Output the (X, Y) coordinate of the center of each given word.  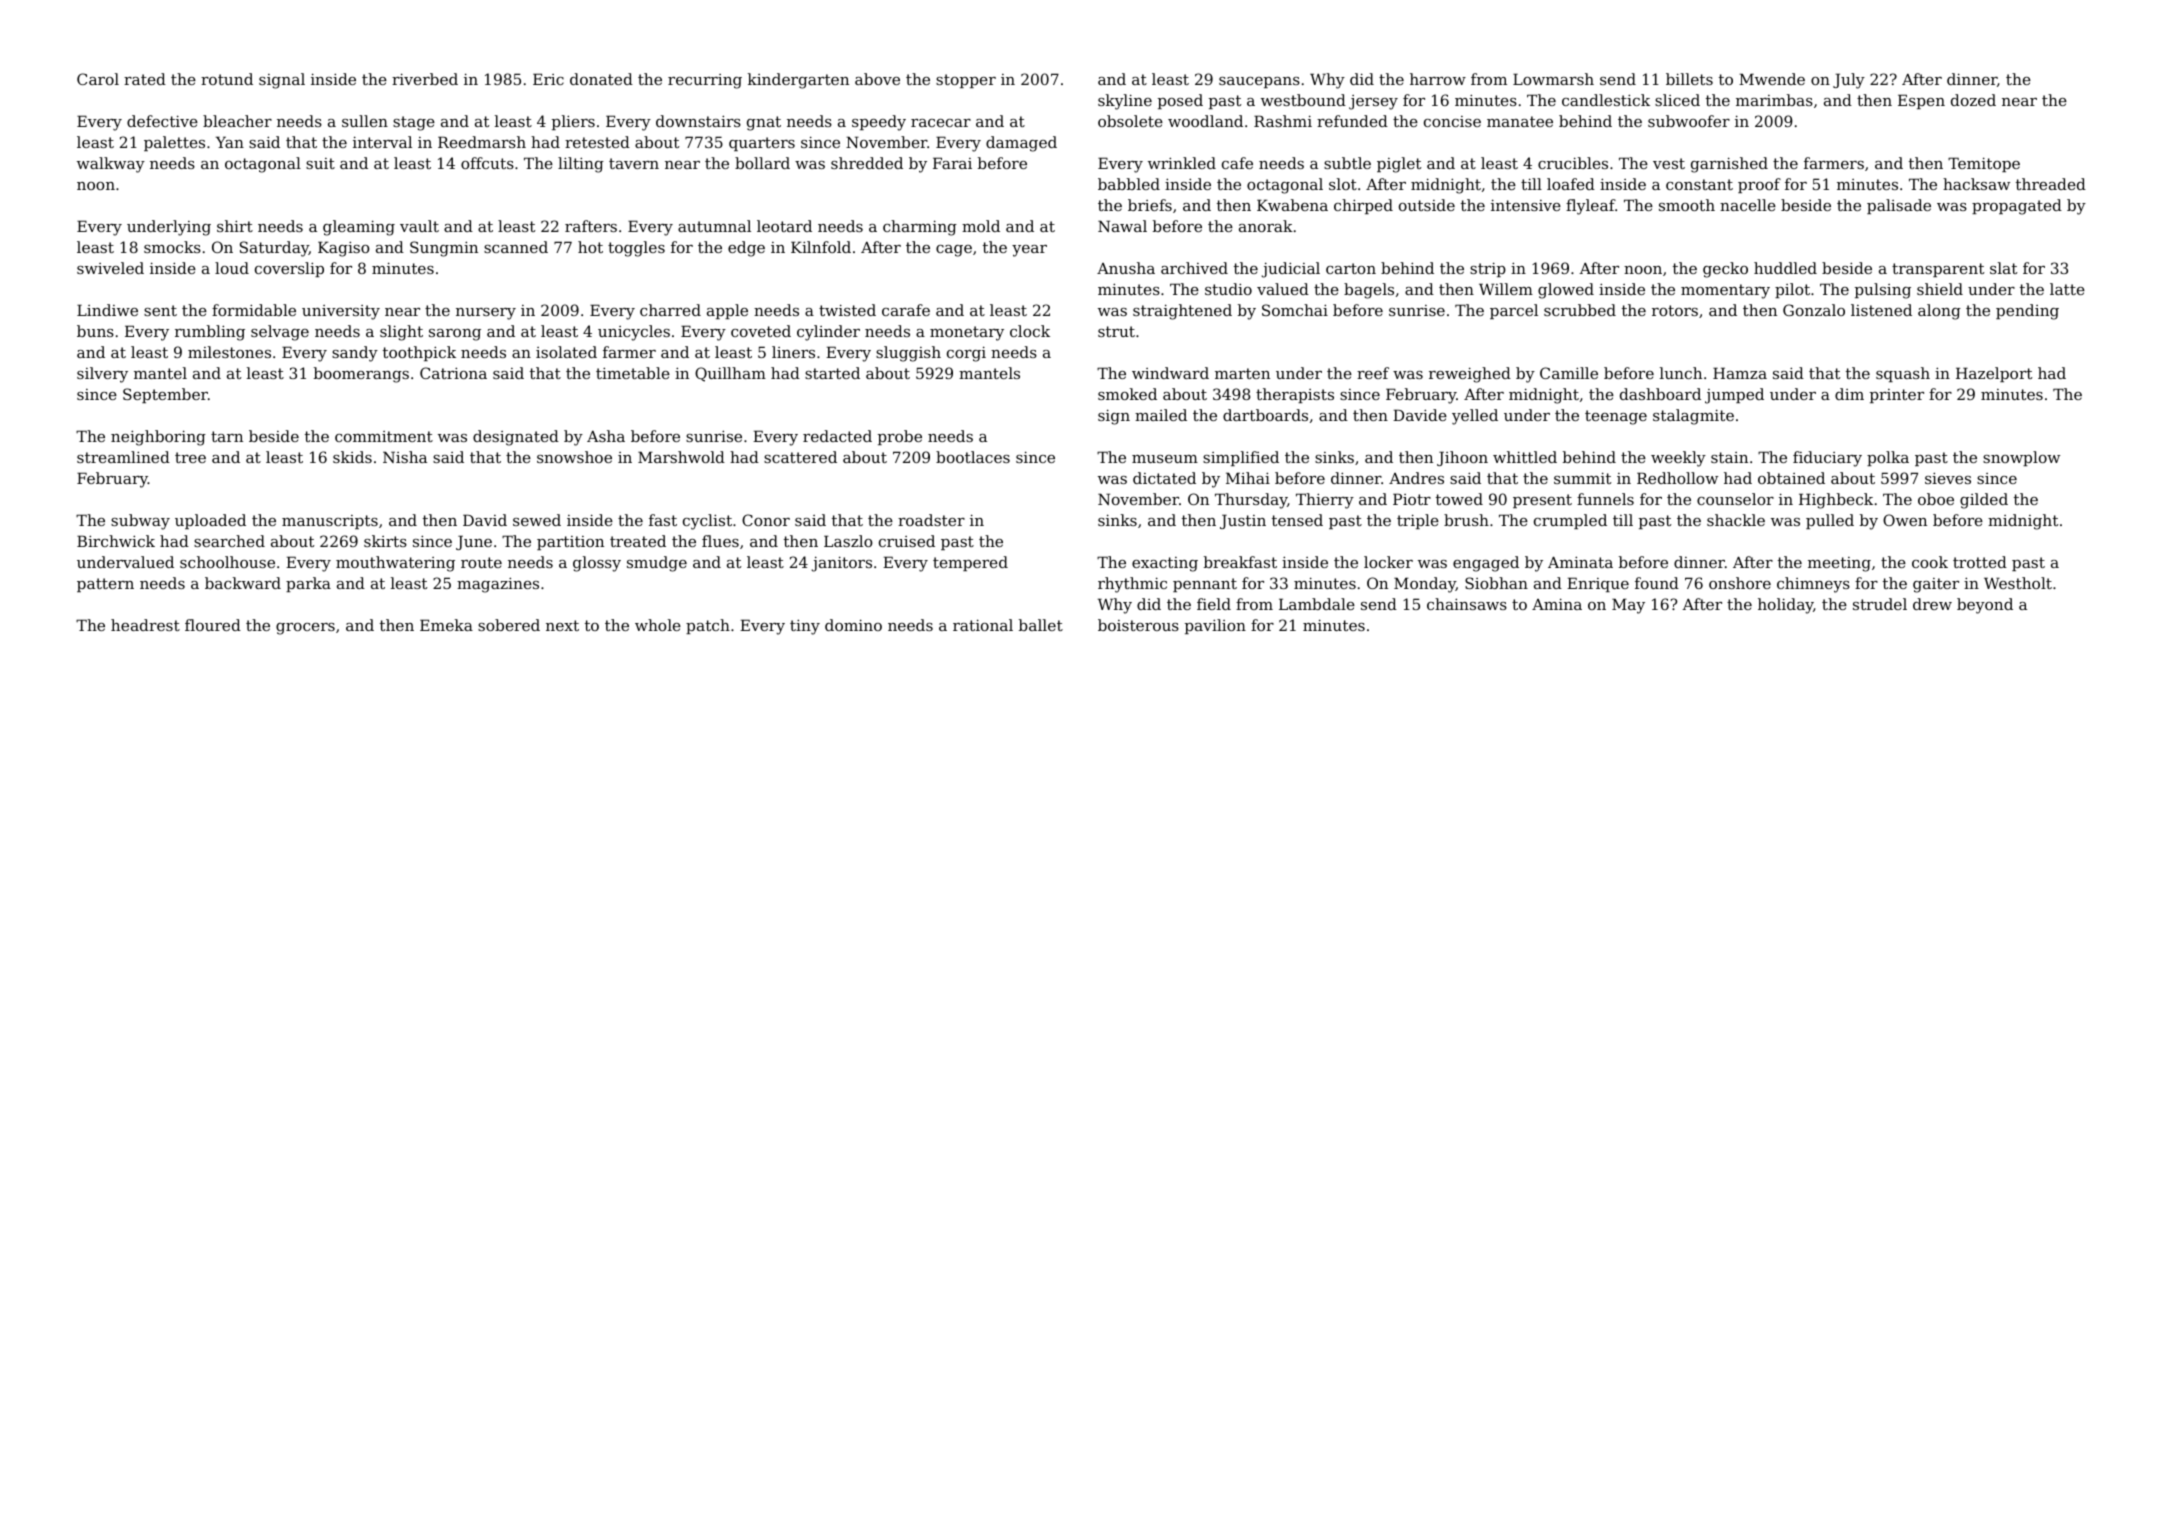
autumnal (714, 226)
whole (658, 625)
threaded (2051, 184)
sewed (537, 520)
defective (162, 121)
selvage (280, 333)
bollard (762, 163)
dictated (1164, 478)
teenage (1616, 417)
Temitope (1984, 164)
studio (1228, 289)
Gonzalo (1814, 310)
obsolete (1130, 121)
